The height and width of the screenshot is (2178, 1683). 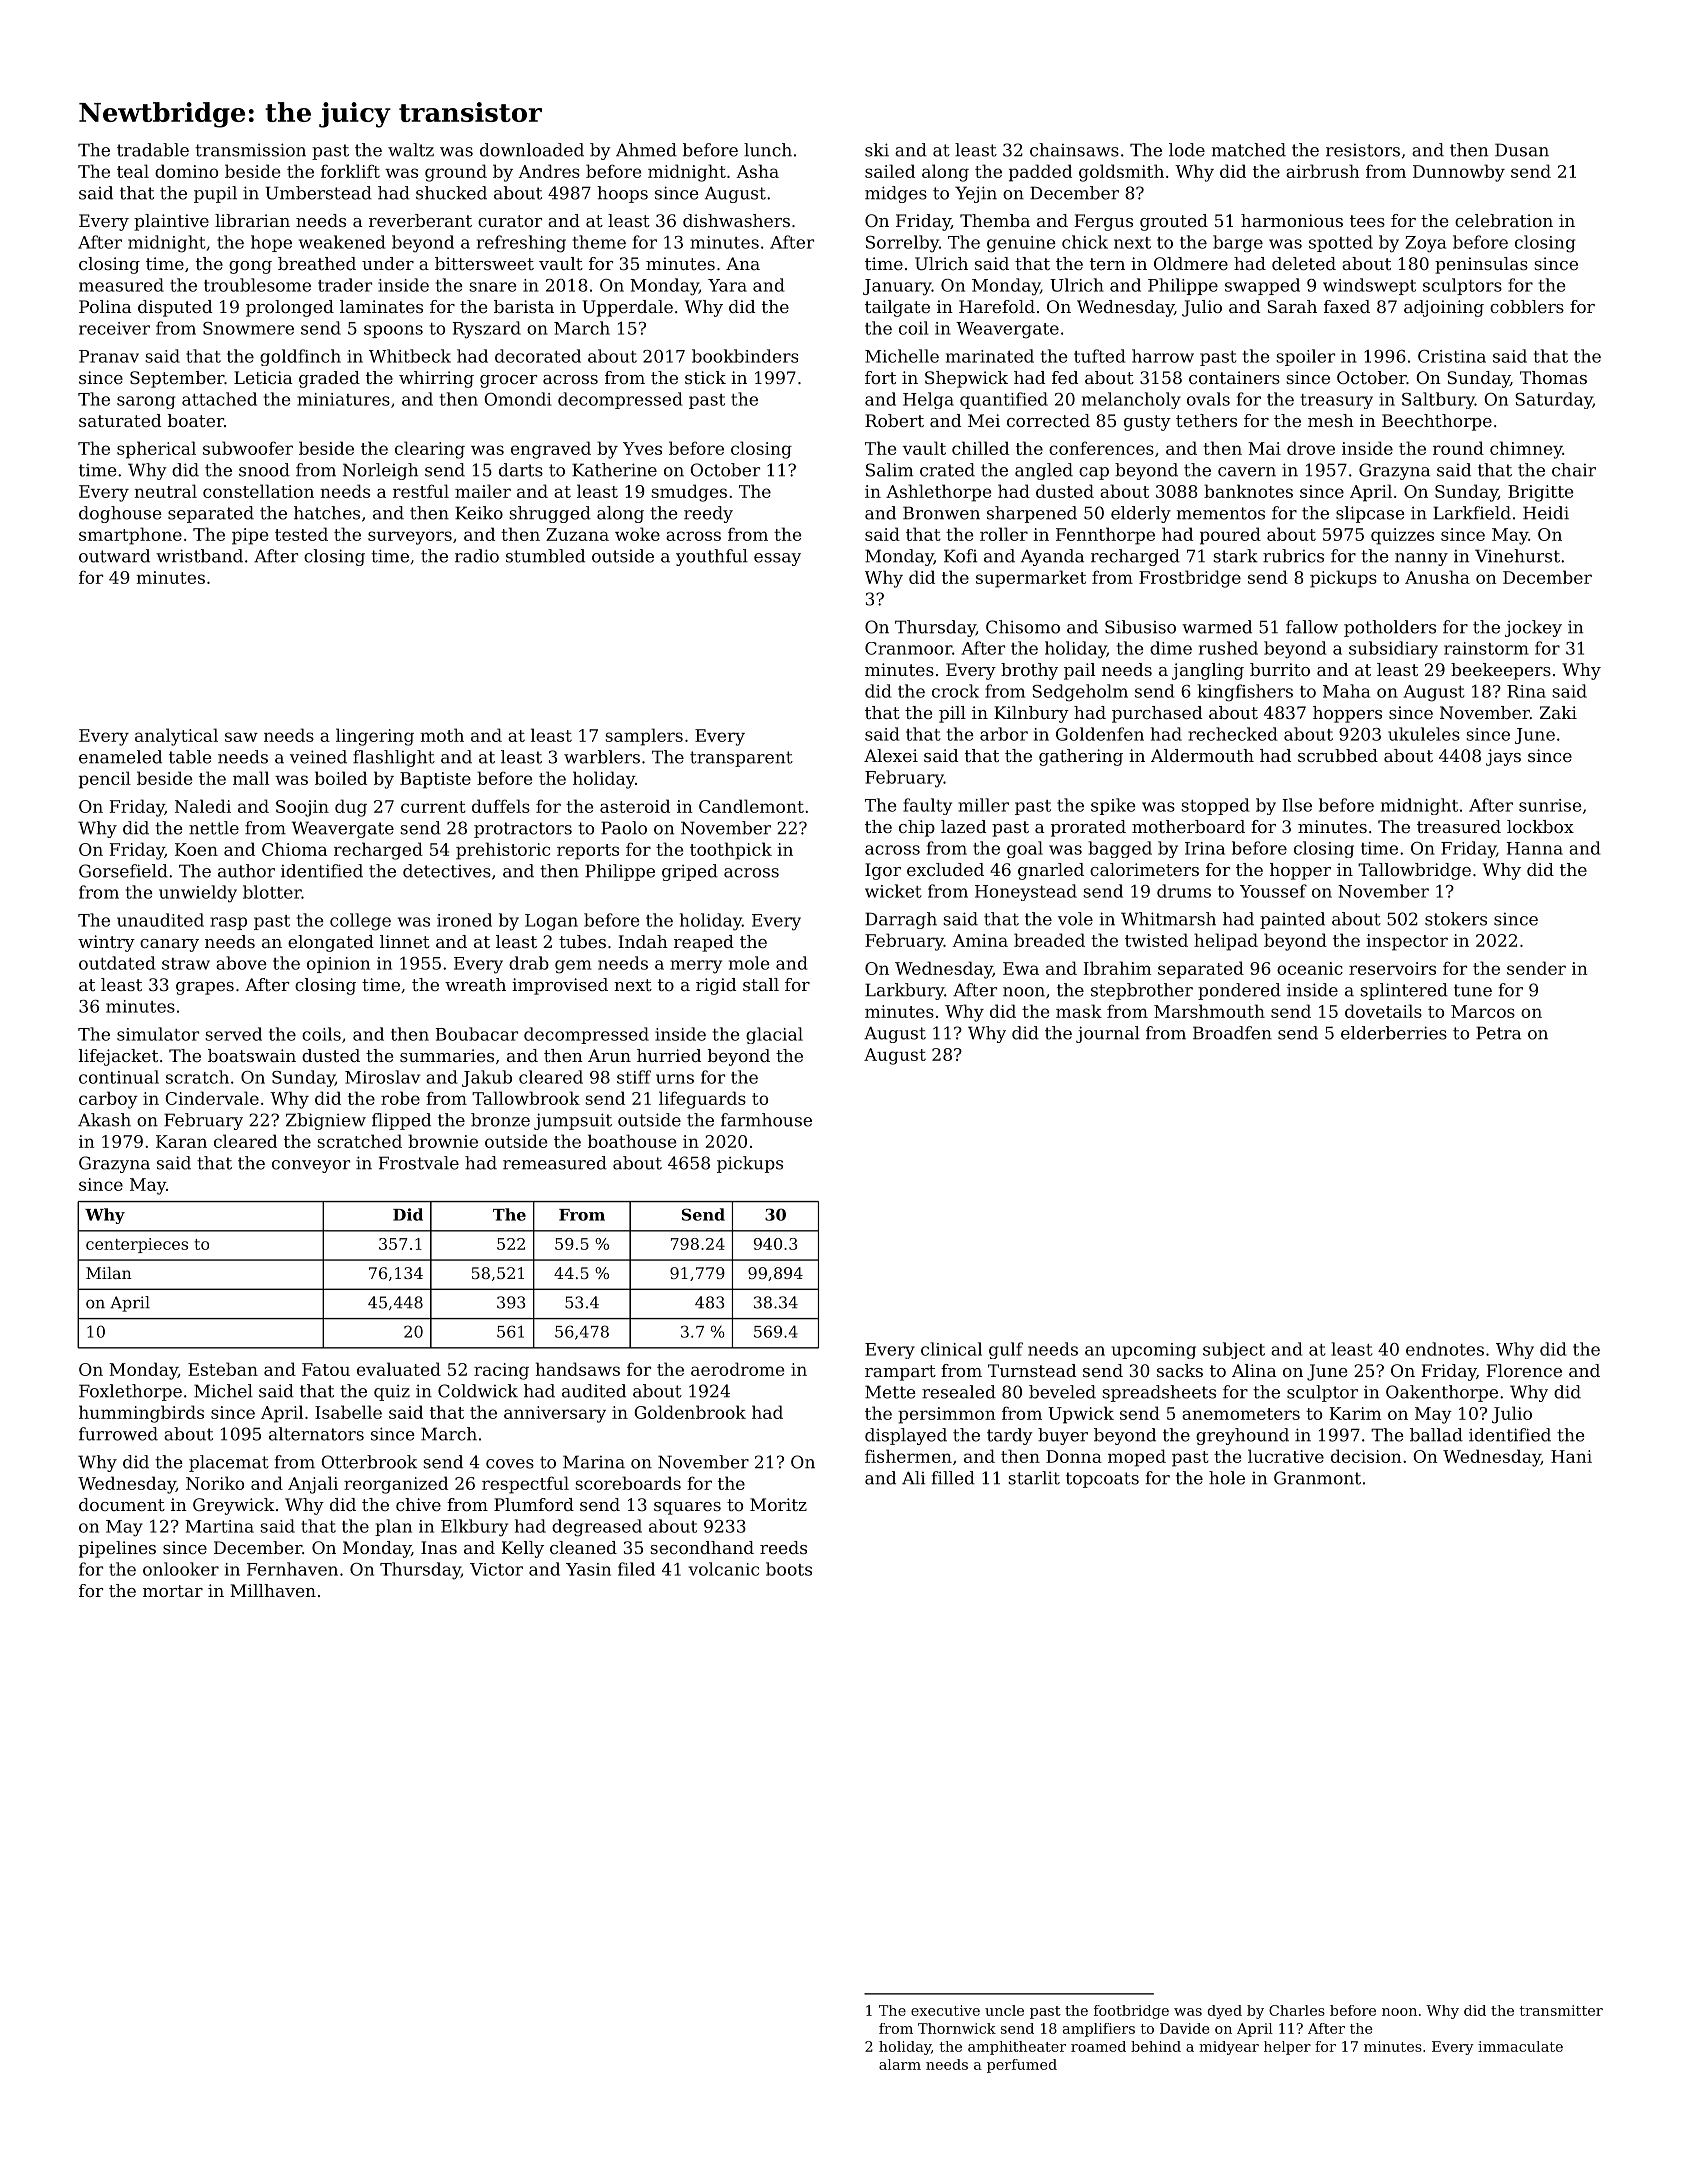 What do you see at coordinates (153, 150) in the screenshot?
I see `tradable` at bounding box center [153, 150].
